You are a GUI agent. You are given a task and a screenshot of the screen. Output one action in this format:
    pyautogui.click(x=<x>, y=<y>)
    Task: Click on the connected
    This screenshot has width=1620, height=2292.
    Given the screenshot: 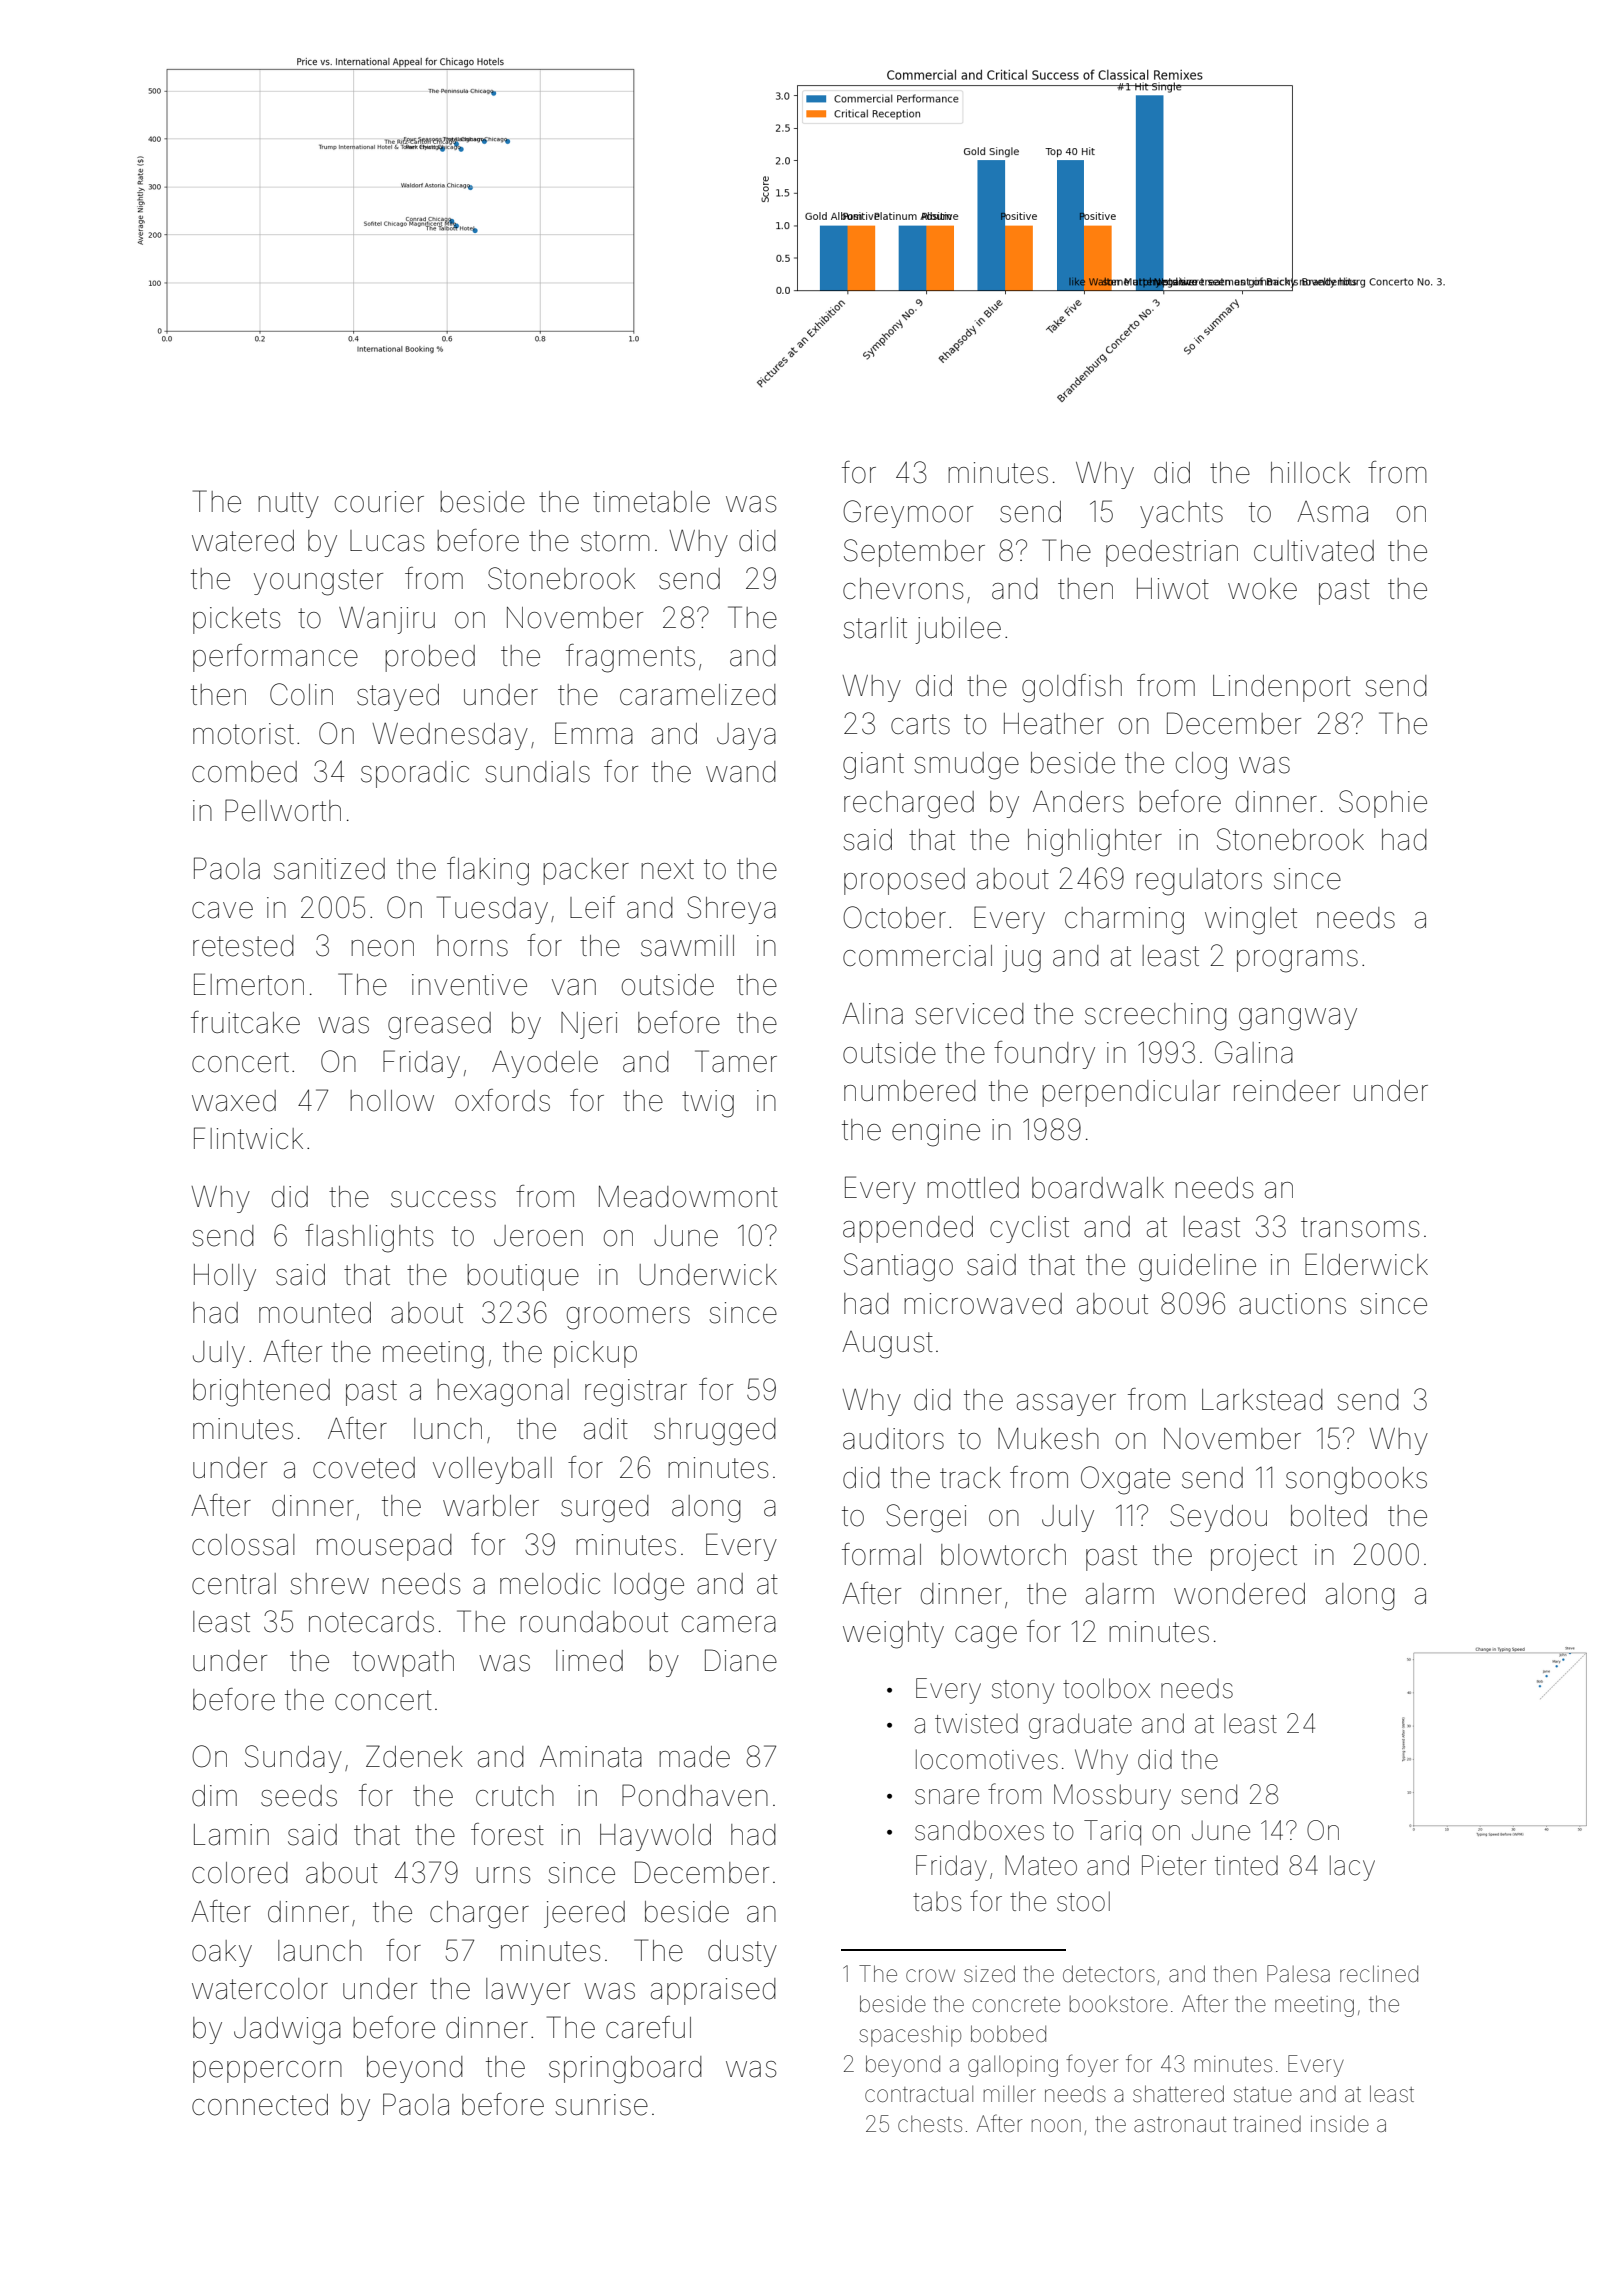 What is the action you would take?
    pyautogui.click(x=260, y=2105)
